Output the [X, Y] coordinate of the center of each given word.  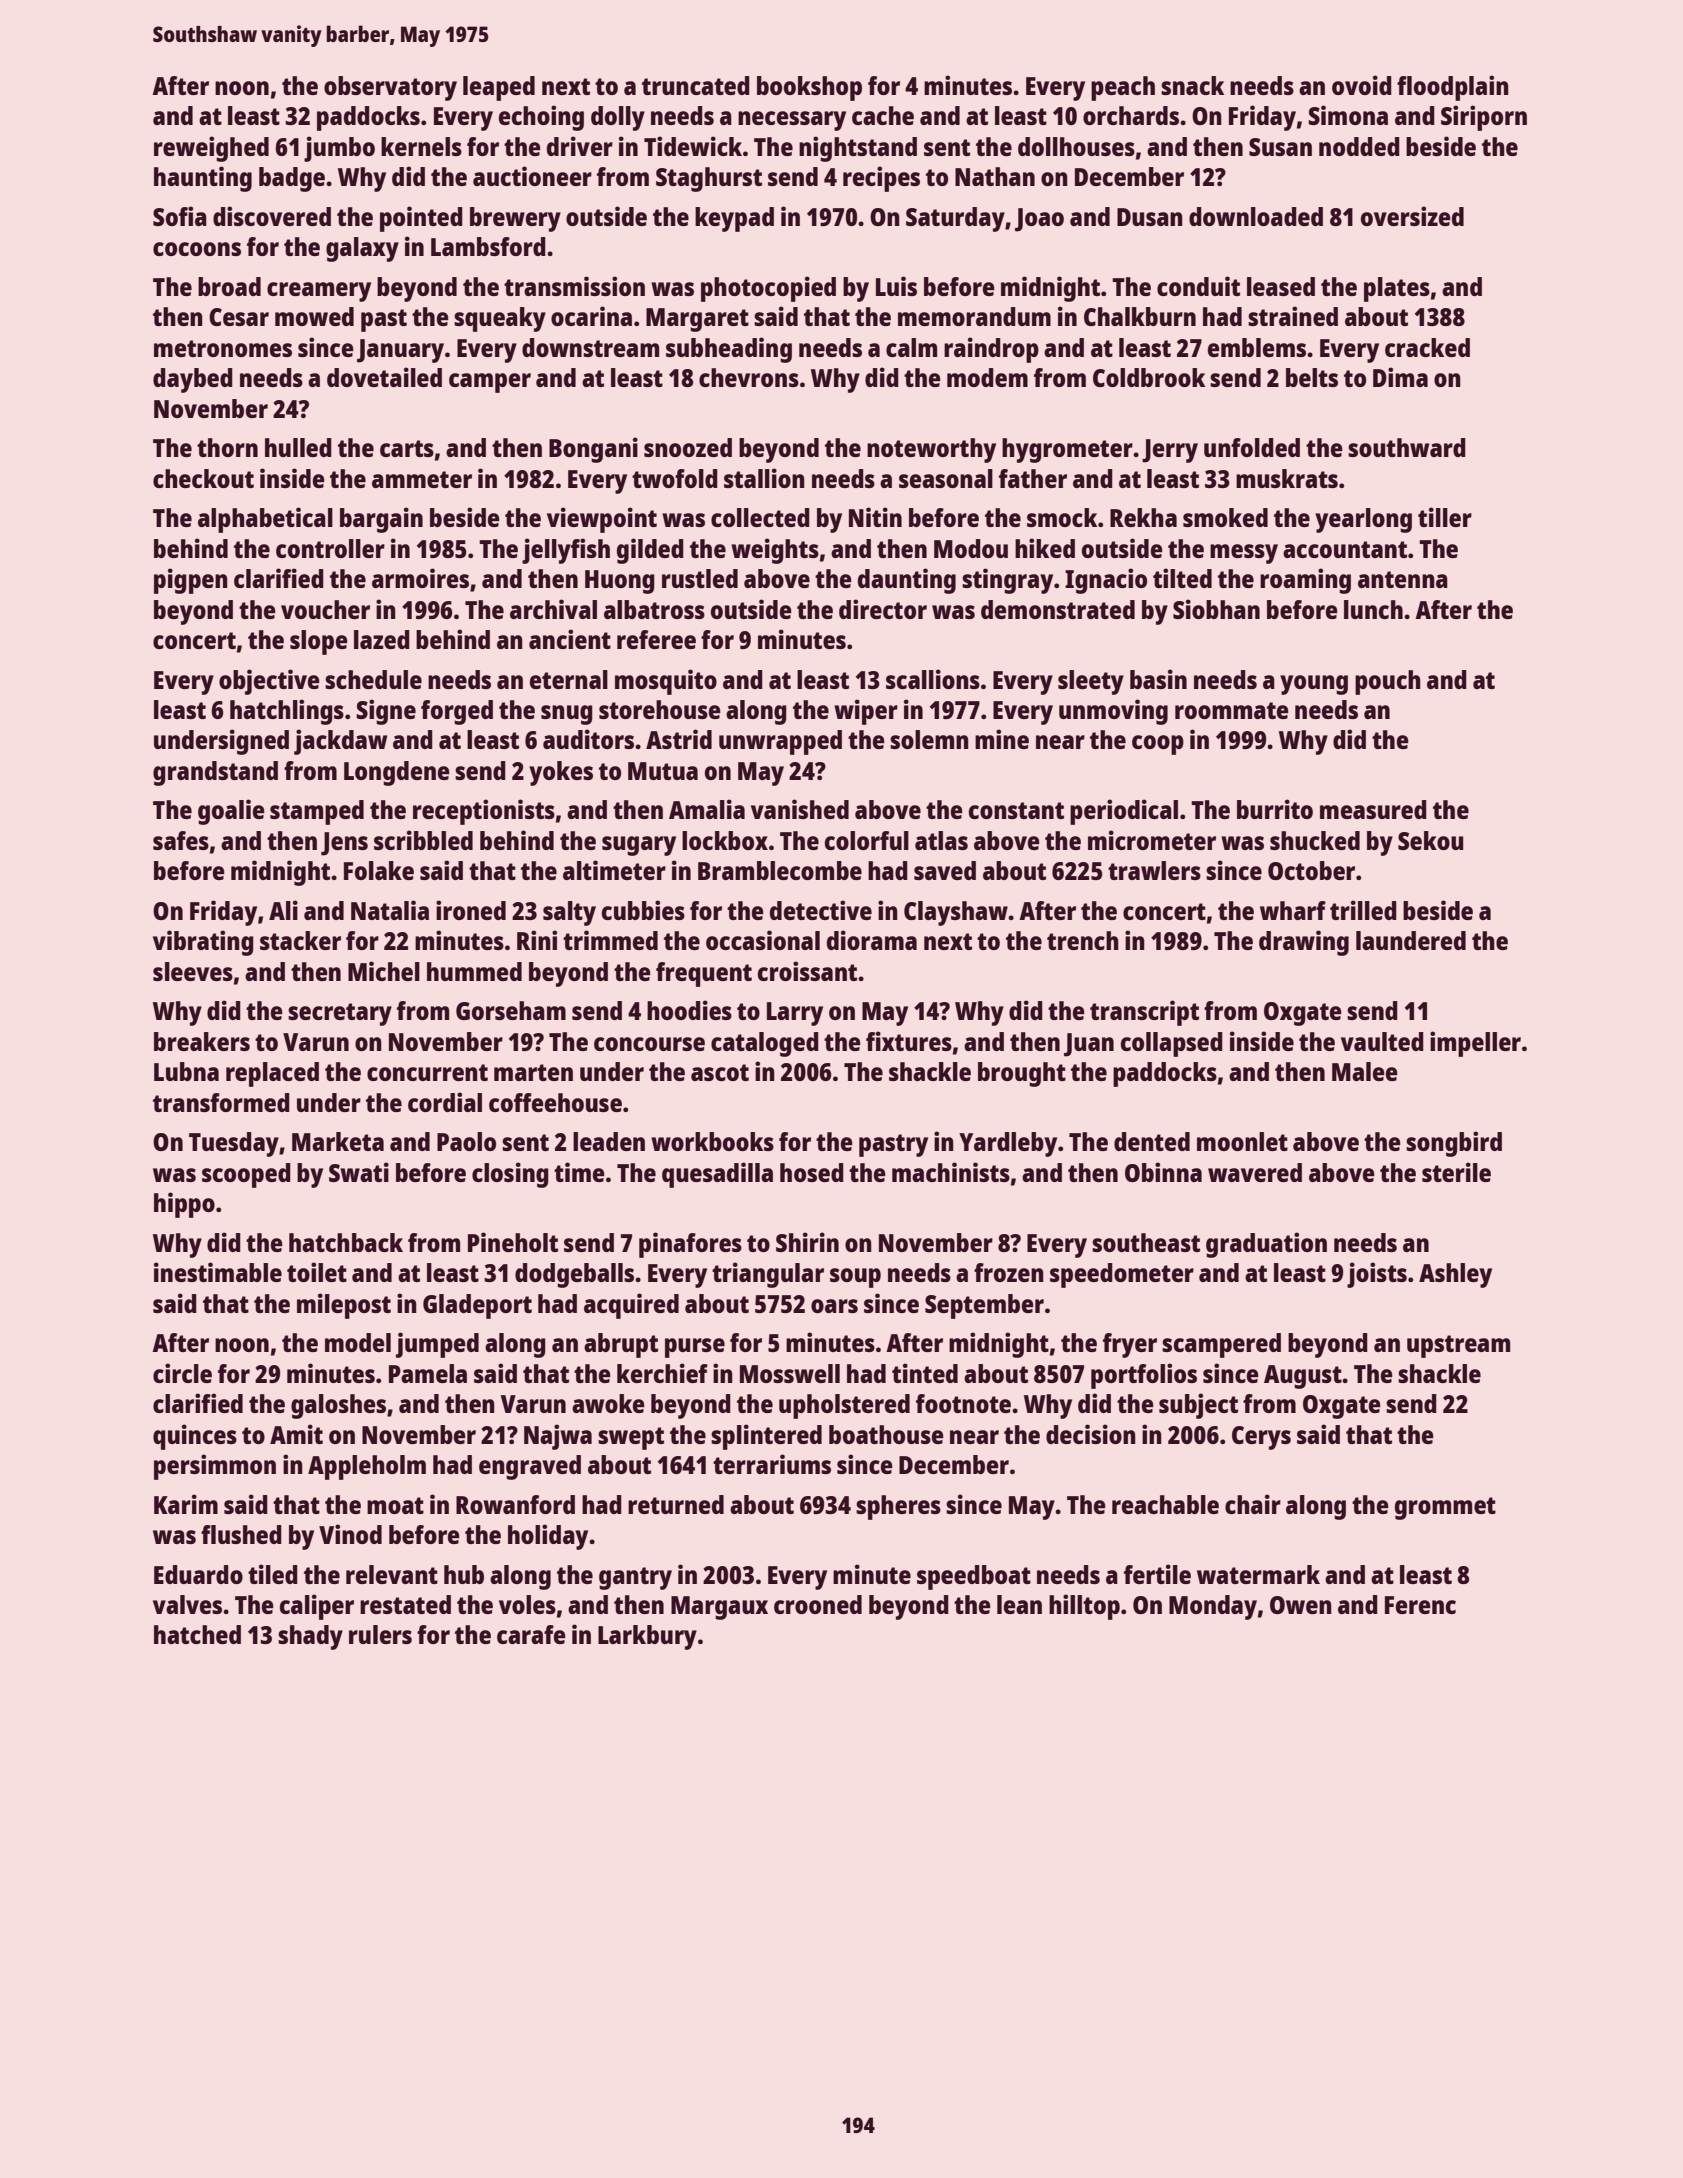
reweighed [211, 149]
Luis [896, 286]
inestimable [218, 1272]
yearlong [1363, 520]
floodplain [1453, 88]
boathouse [886, 1434]
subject [1198, 1406]
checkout [203, 478]
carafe [531, 1634]
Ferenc [1420, 1605]
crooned [818, 1604]
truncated [696, 85]
